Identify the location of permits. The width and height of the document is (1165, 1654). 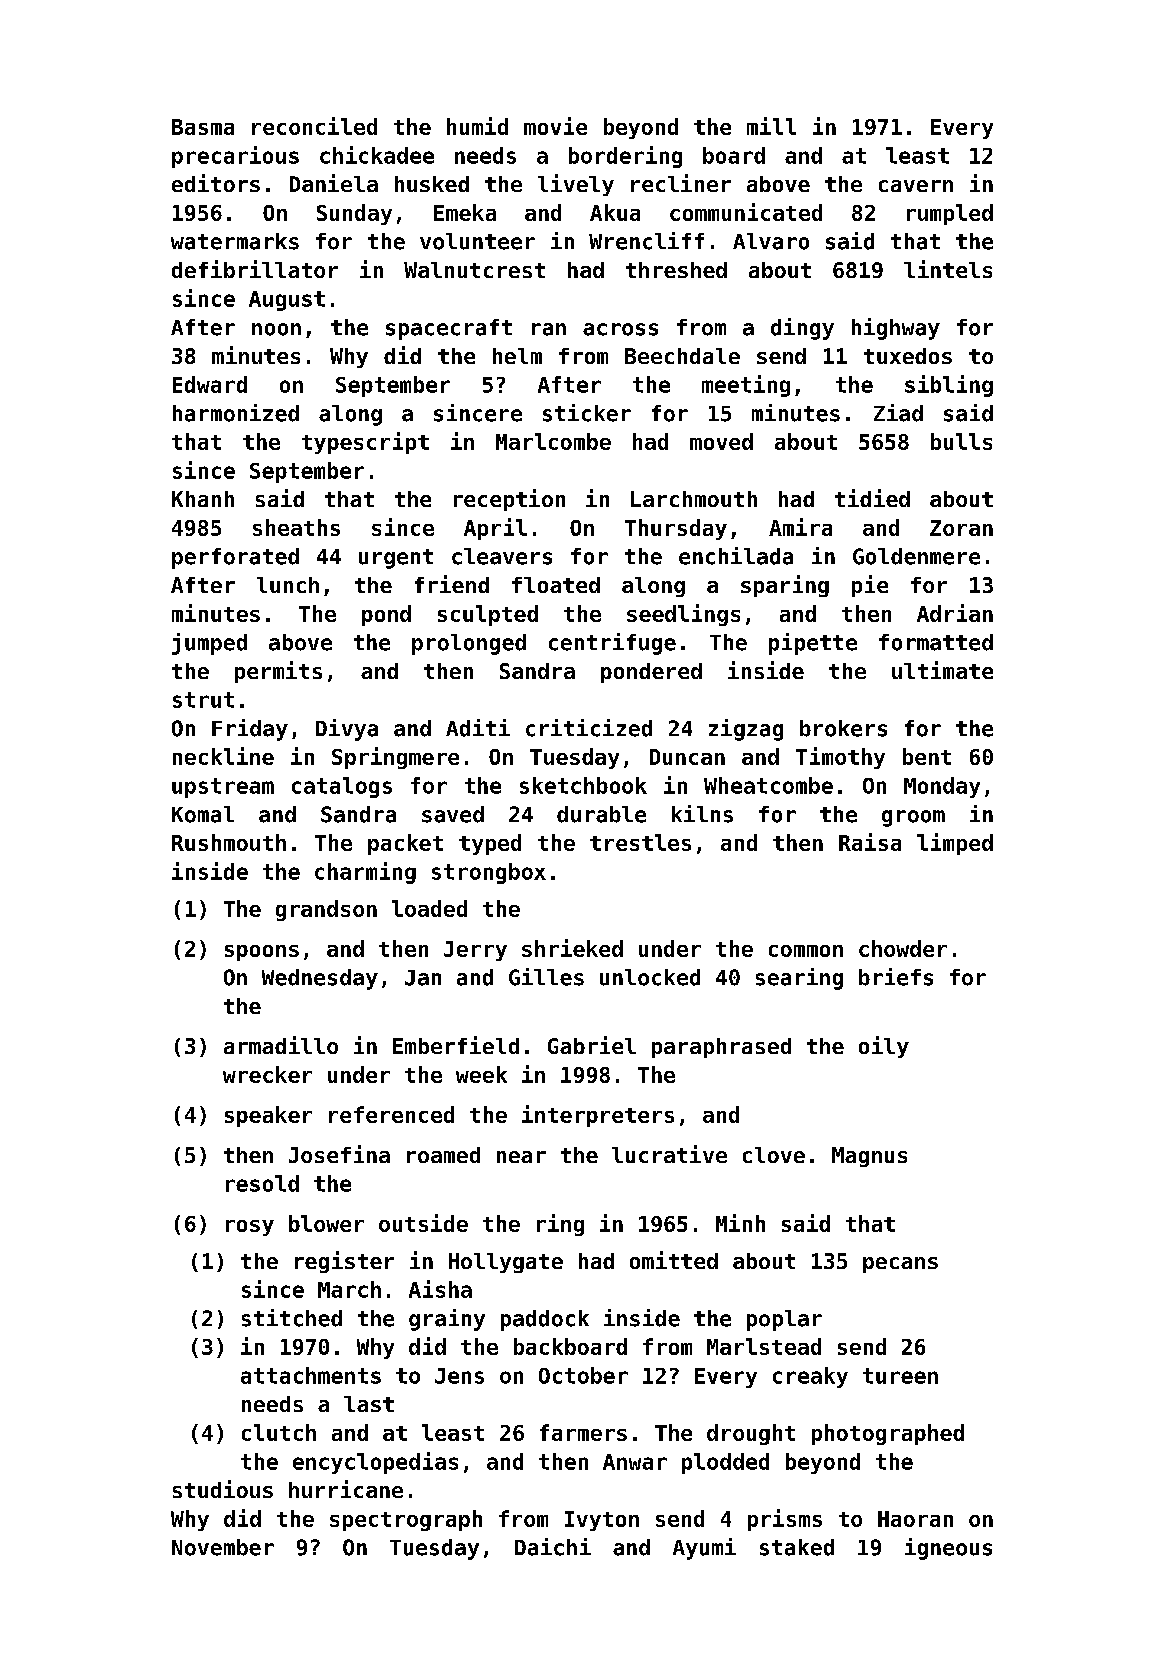
(278, 672).
